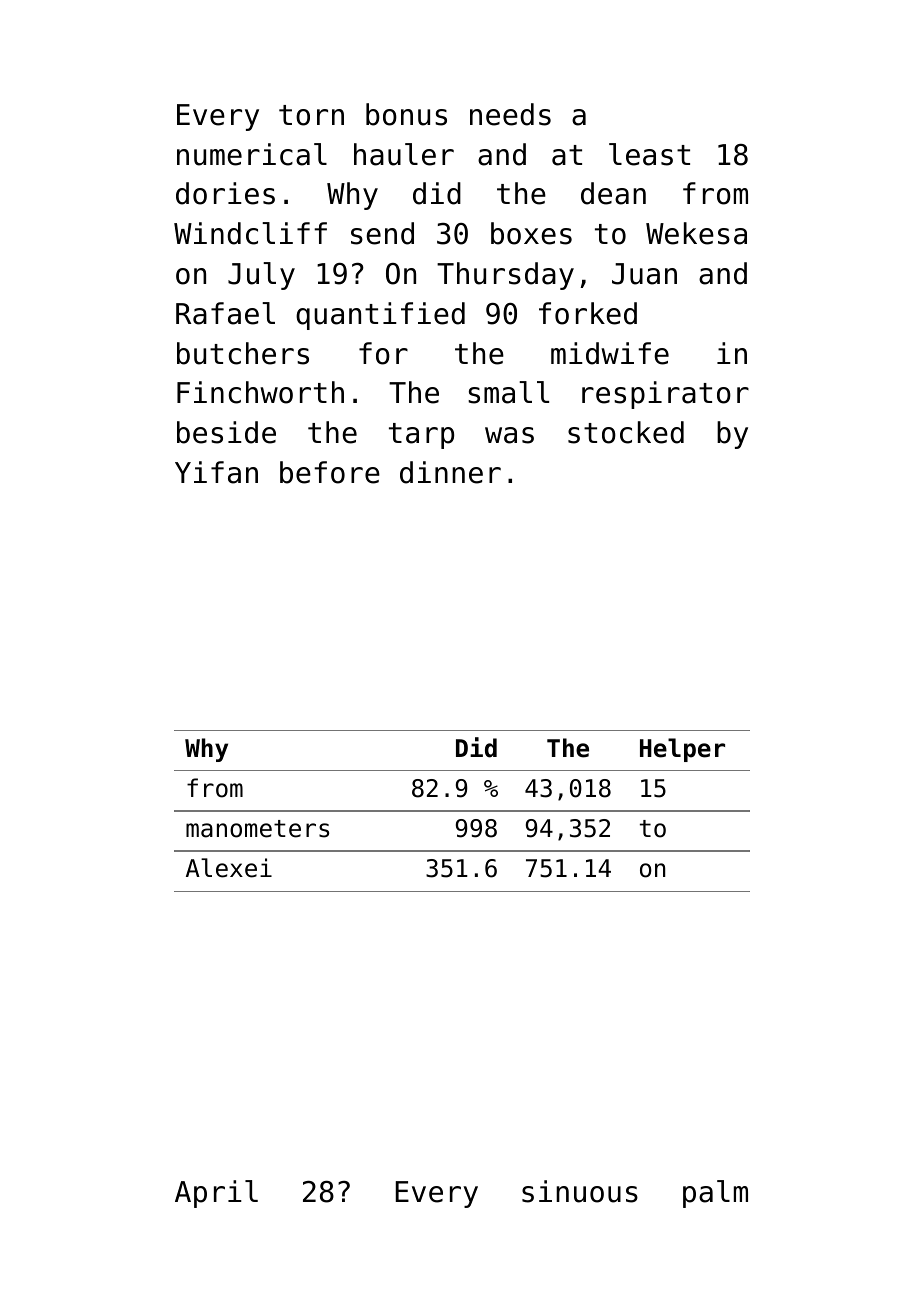 The image size is (924, 1311). Describe the element at coordinates (216, 1194) in the screenshot. I see `April` at that location.
